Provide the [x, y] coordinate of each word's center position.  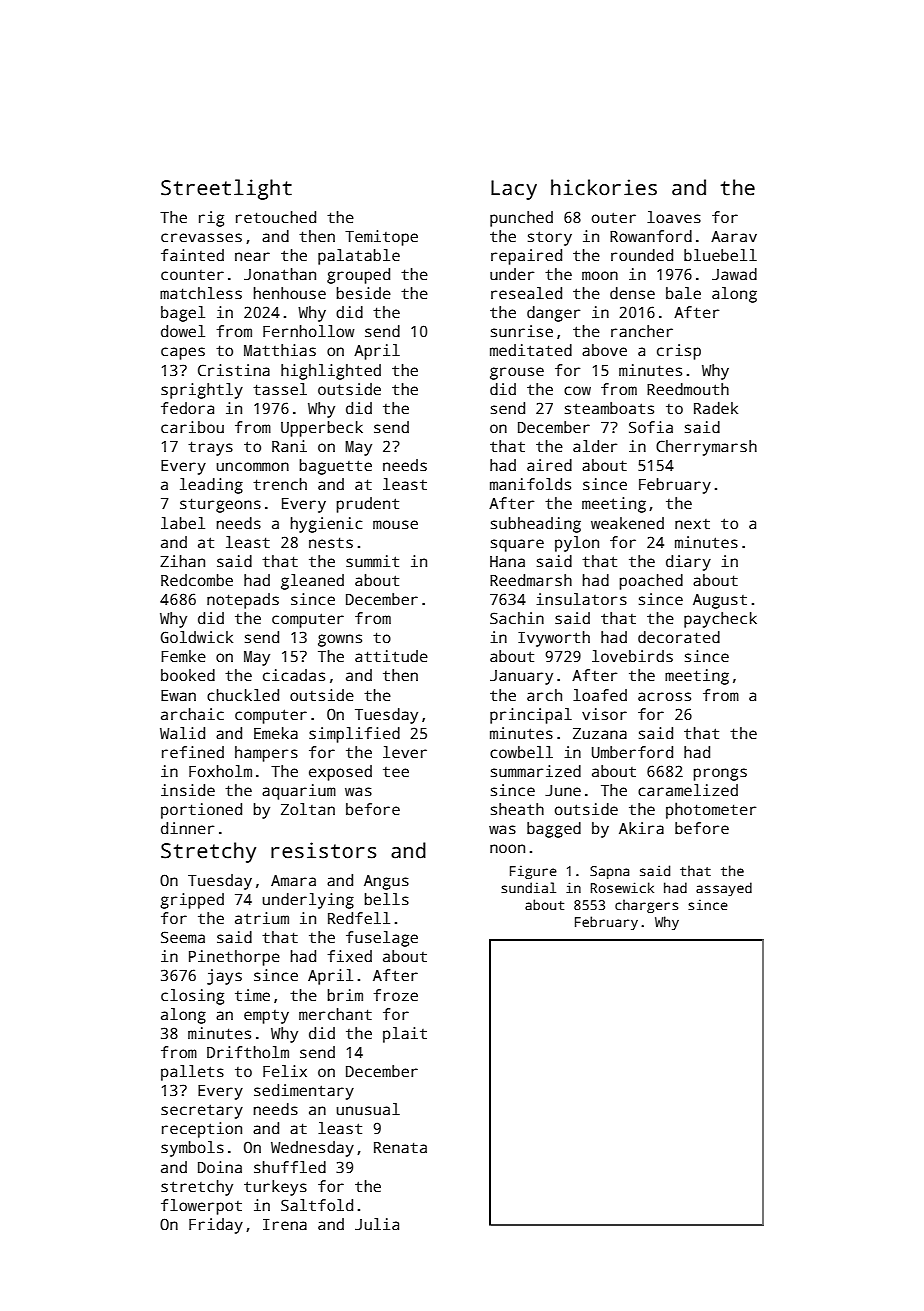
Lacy [514, 190]
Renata [400, 1147]
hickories [604, 187]
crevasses [201, 237]
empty [266, 1017]
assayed [724, 889]
